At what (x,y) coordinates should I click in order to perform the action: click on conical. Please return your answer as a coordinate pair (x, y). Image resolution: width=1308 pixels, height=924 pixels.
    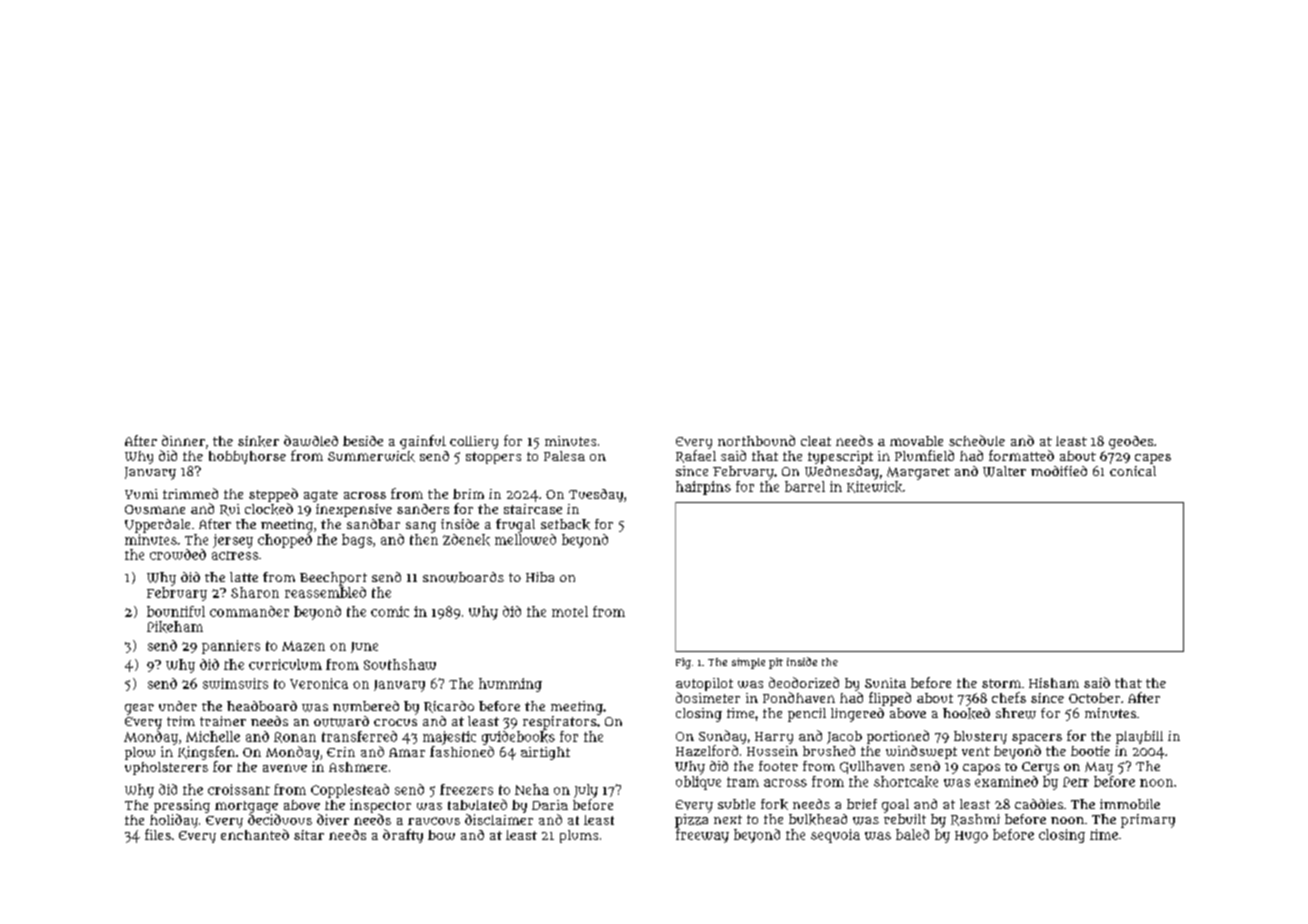
    Looking at the image, I should click on (1133, 471).
